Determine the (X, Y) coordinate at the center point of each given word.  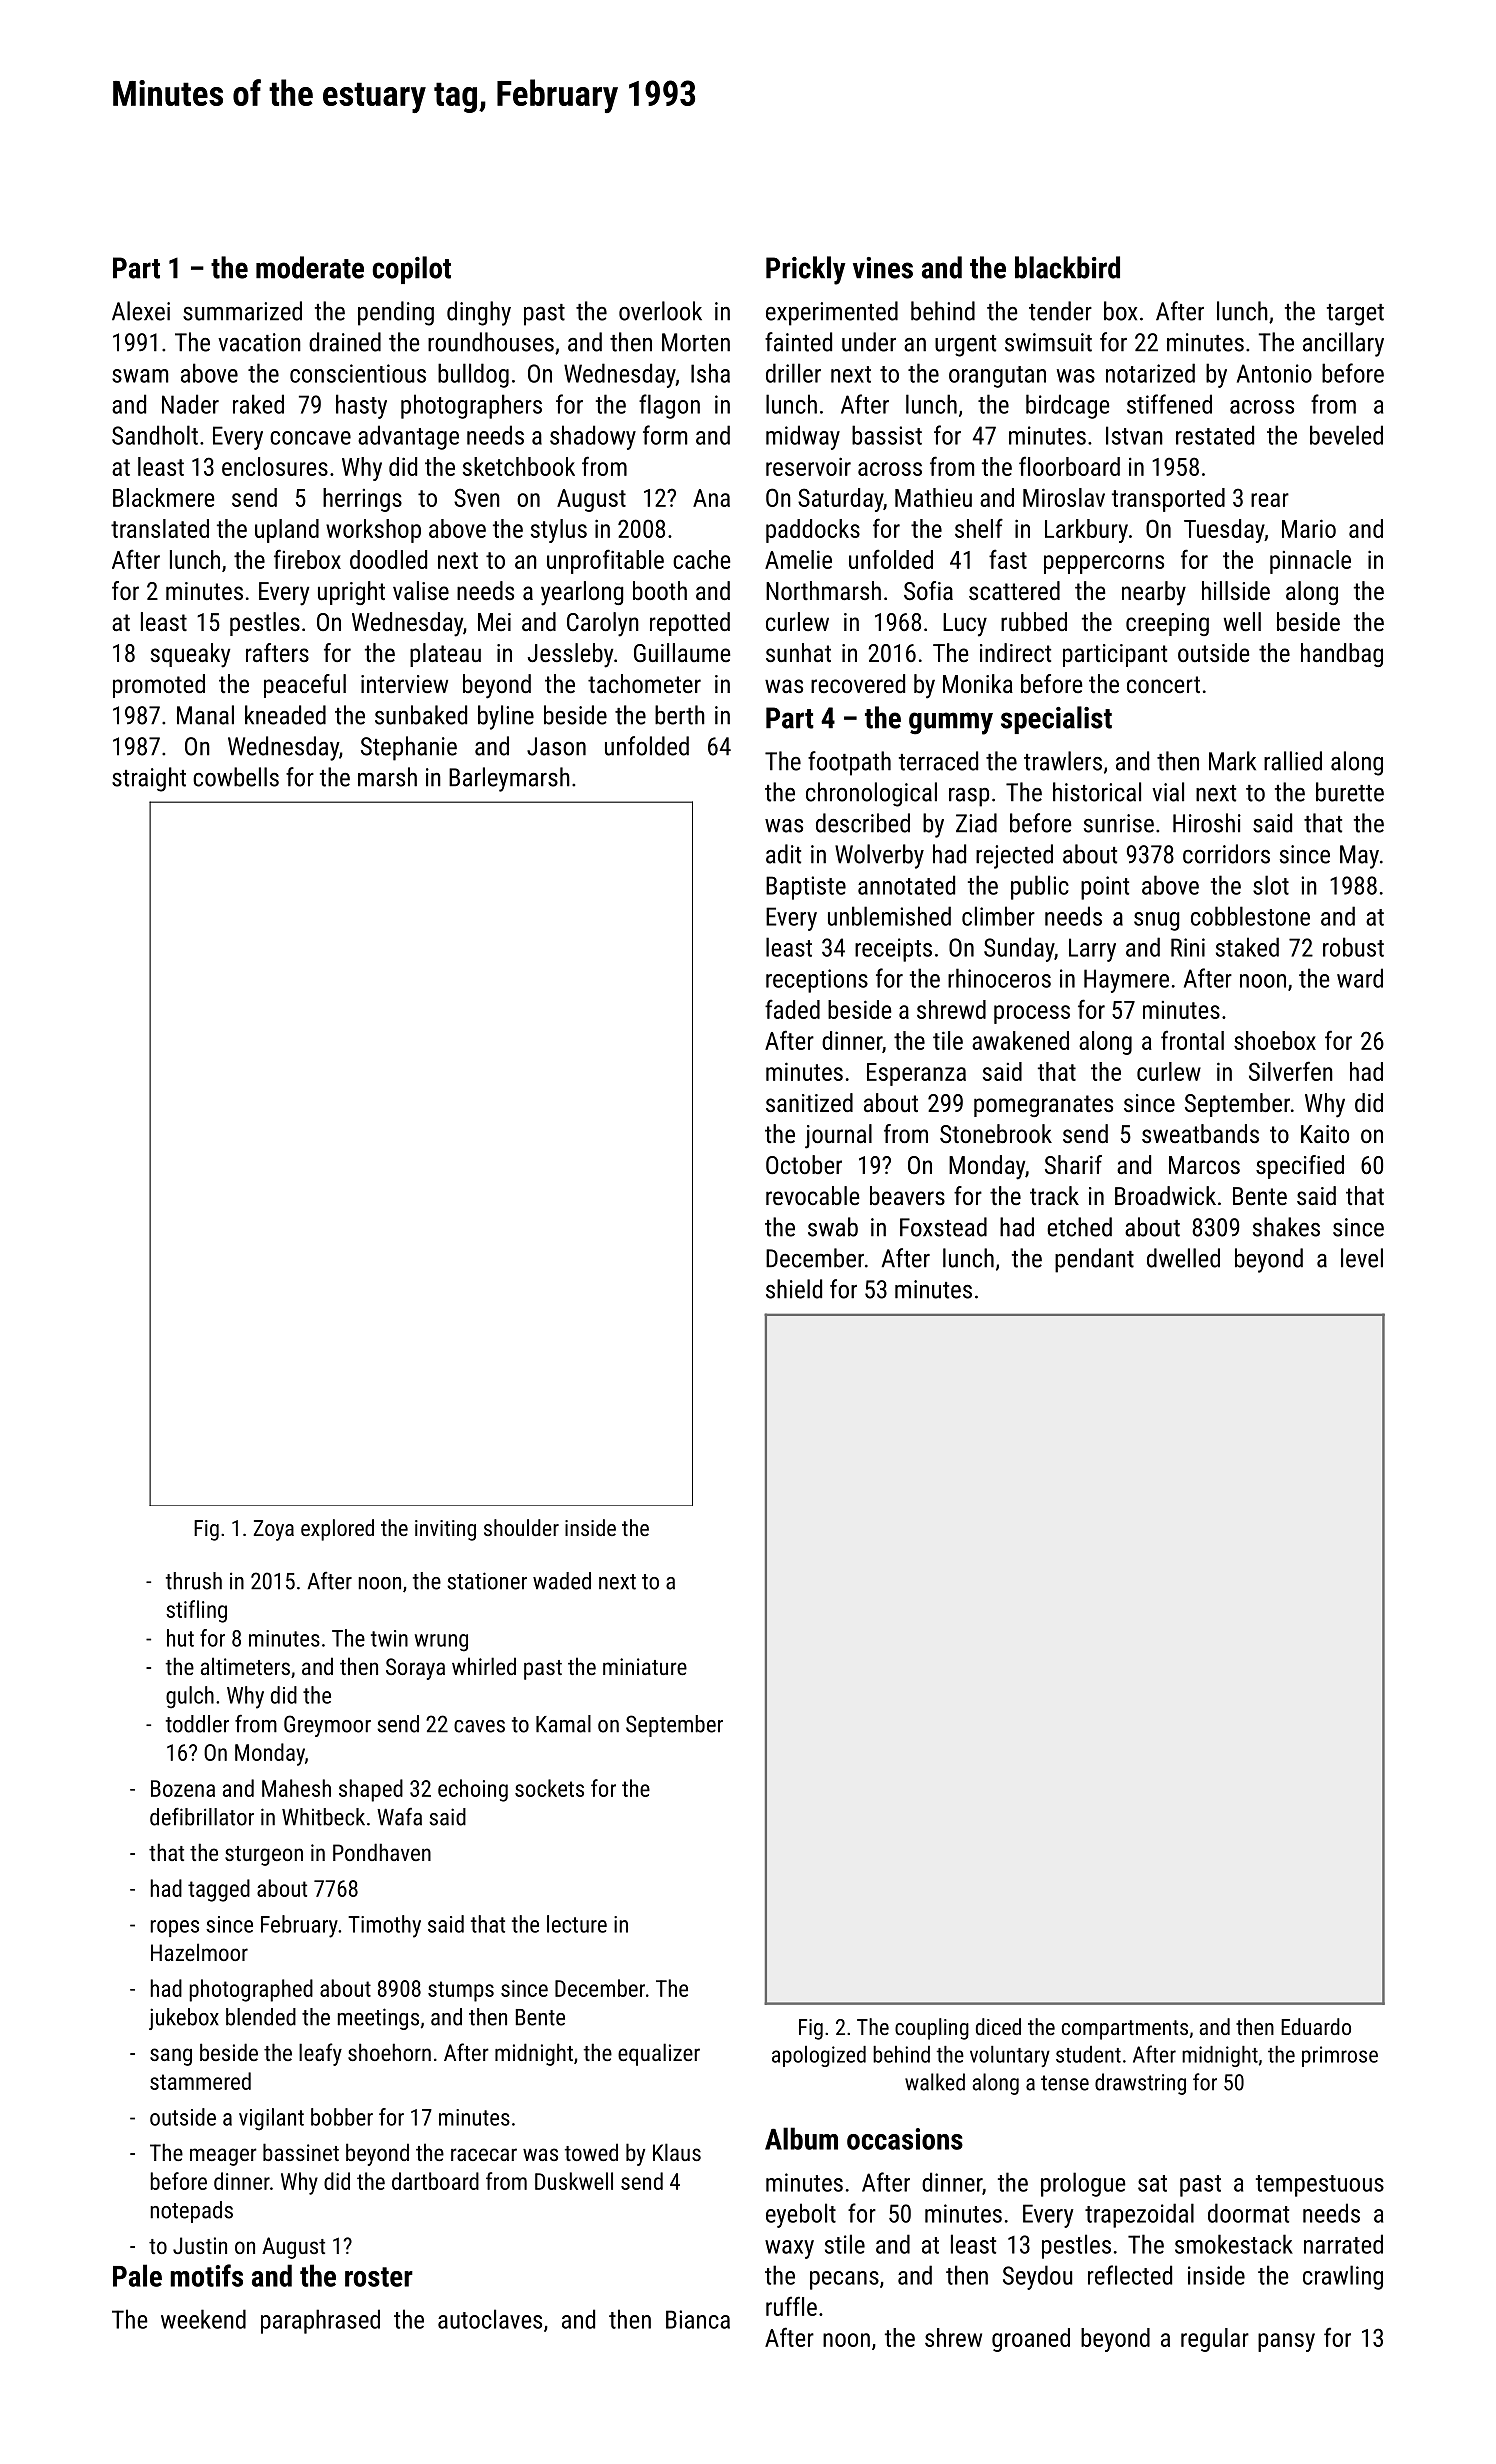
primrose (1340, 2056)
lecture (577, 1924)
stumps (461, 1991)
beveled (1346, 435)
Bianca (698, 2319)
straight (149, 779)
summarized (242, 311)
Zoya (273, 1530)
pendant (1094, 1260)
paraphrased (320, 2321)
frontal (1192, 1040)
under (869, 342)
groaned (1031, 2340)
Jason (556, 746)
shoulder (521, 1527)
